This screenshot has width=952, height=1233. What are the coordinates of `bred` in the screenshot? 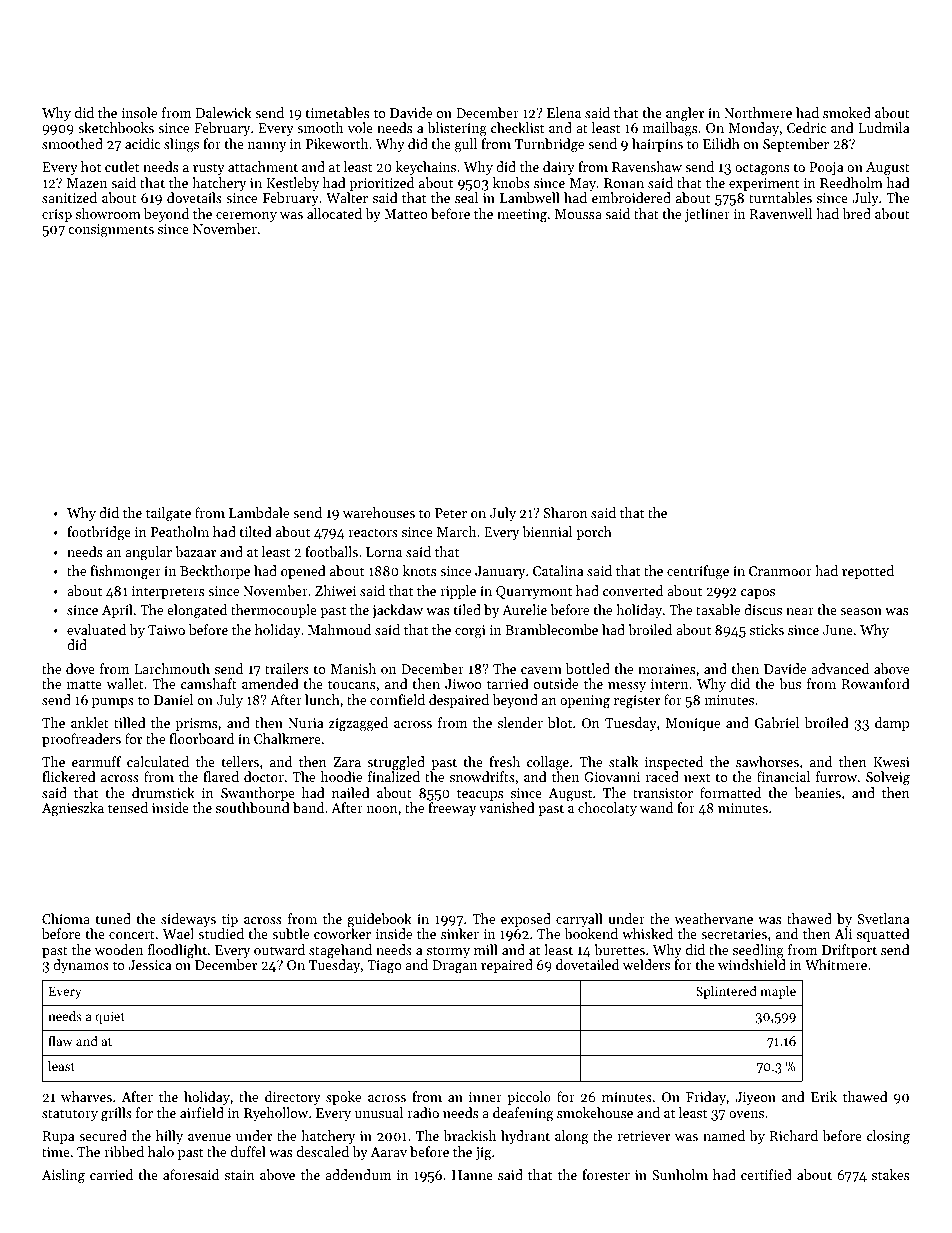 It's located at (857, 213).
